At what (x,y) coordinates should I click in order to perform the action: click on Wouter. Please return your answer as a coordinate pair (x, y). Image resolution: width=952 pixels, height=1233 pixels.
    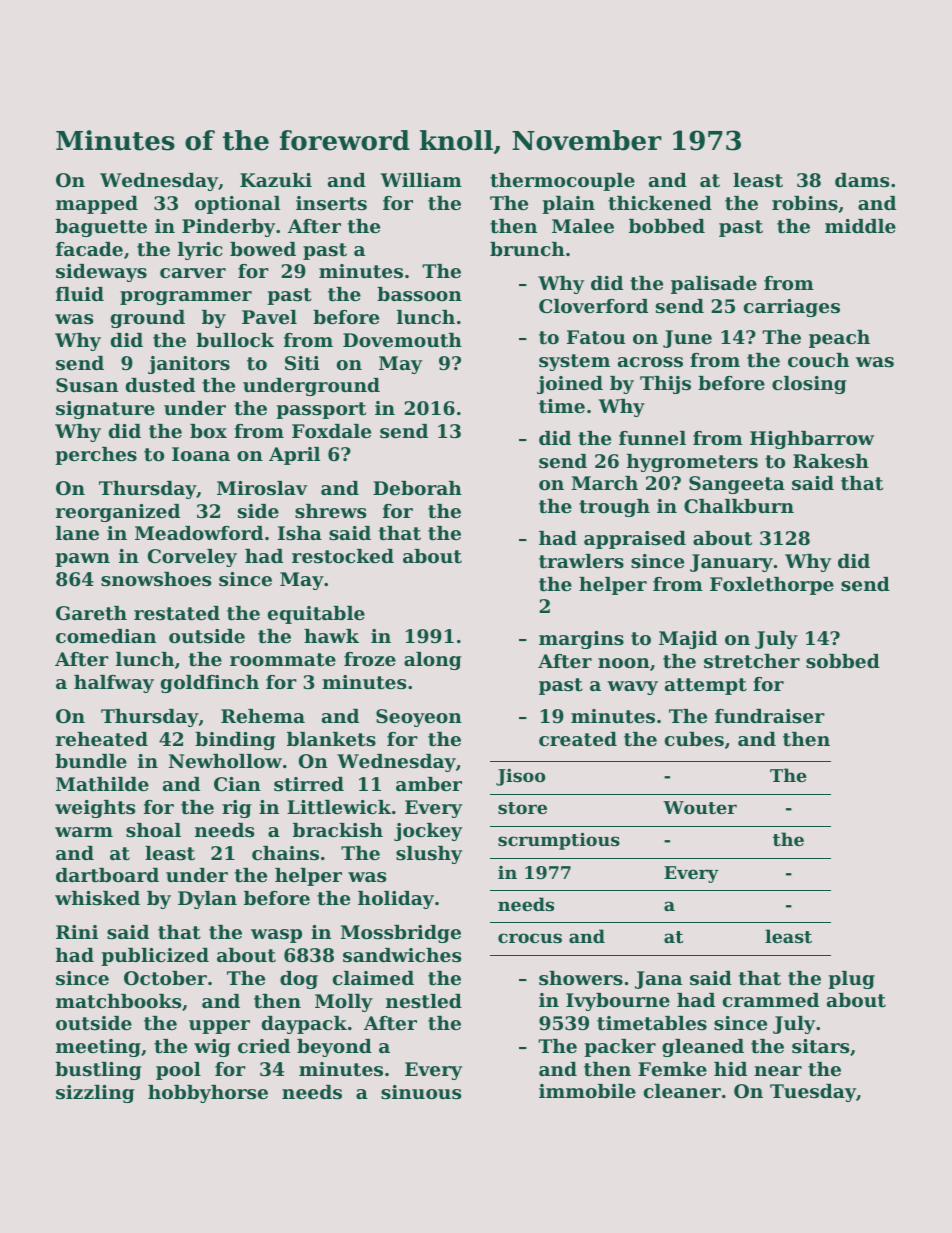
    Looking at the image, I should click on (700, 807).
